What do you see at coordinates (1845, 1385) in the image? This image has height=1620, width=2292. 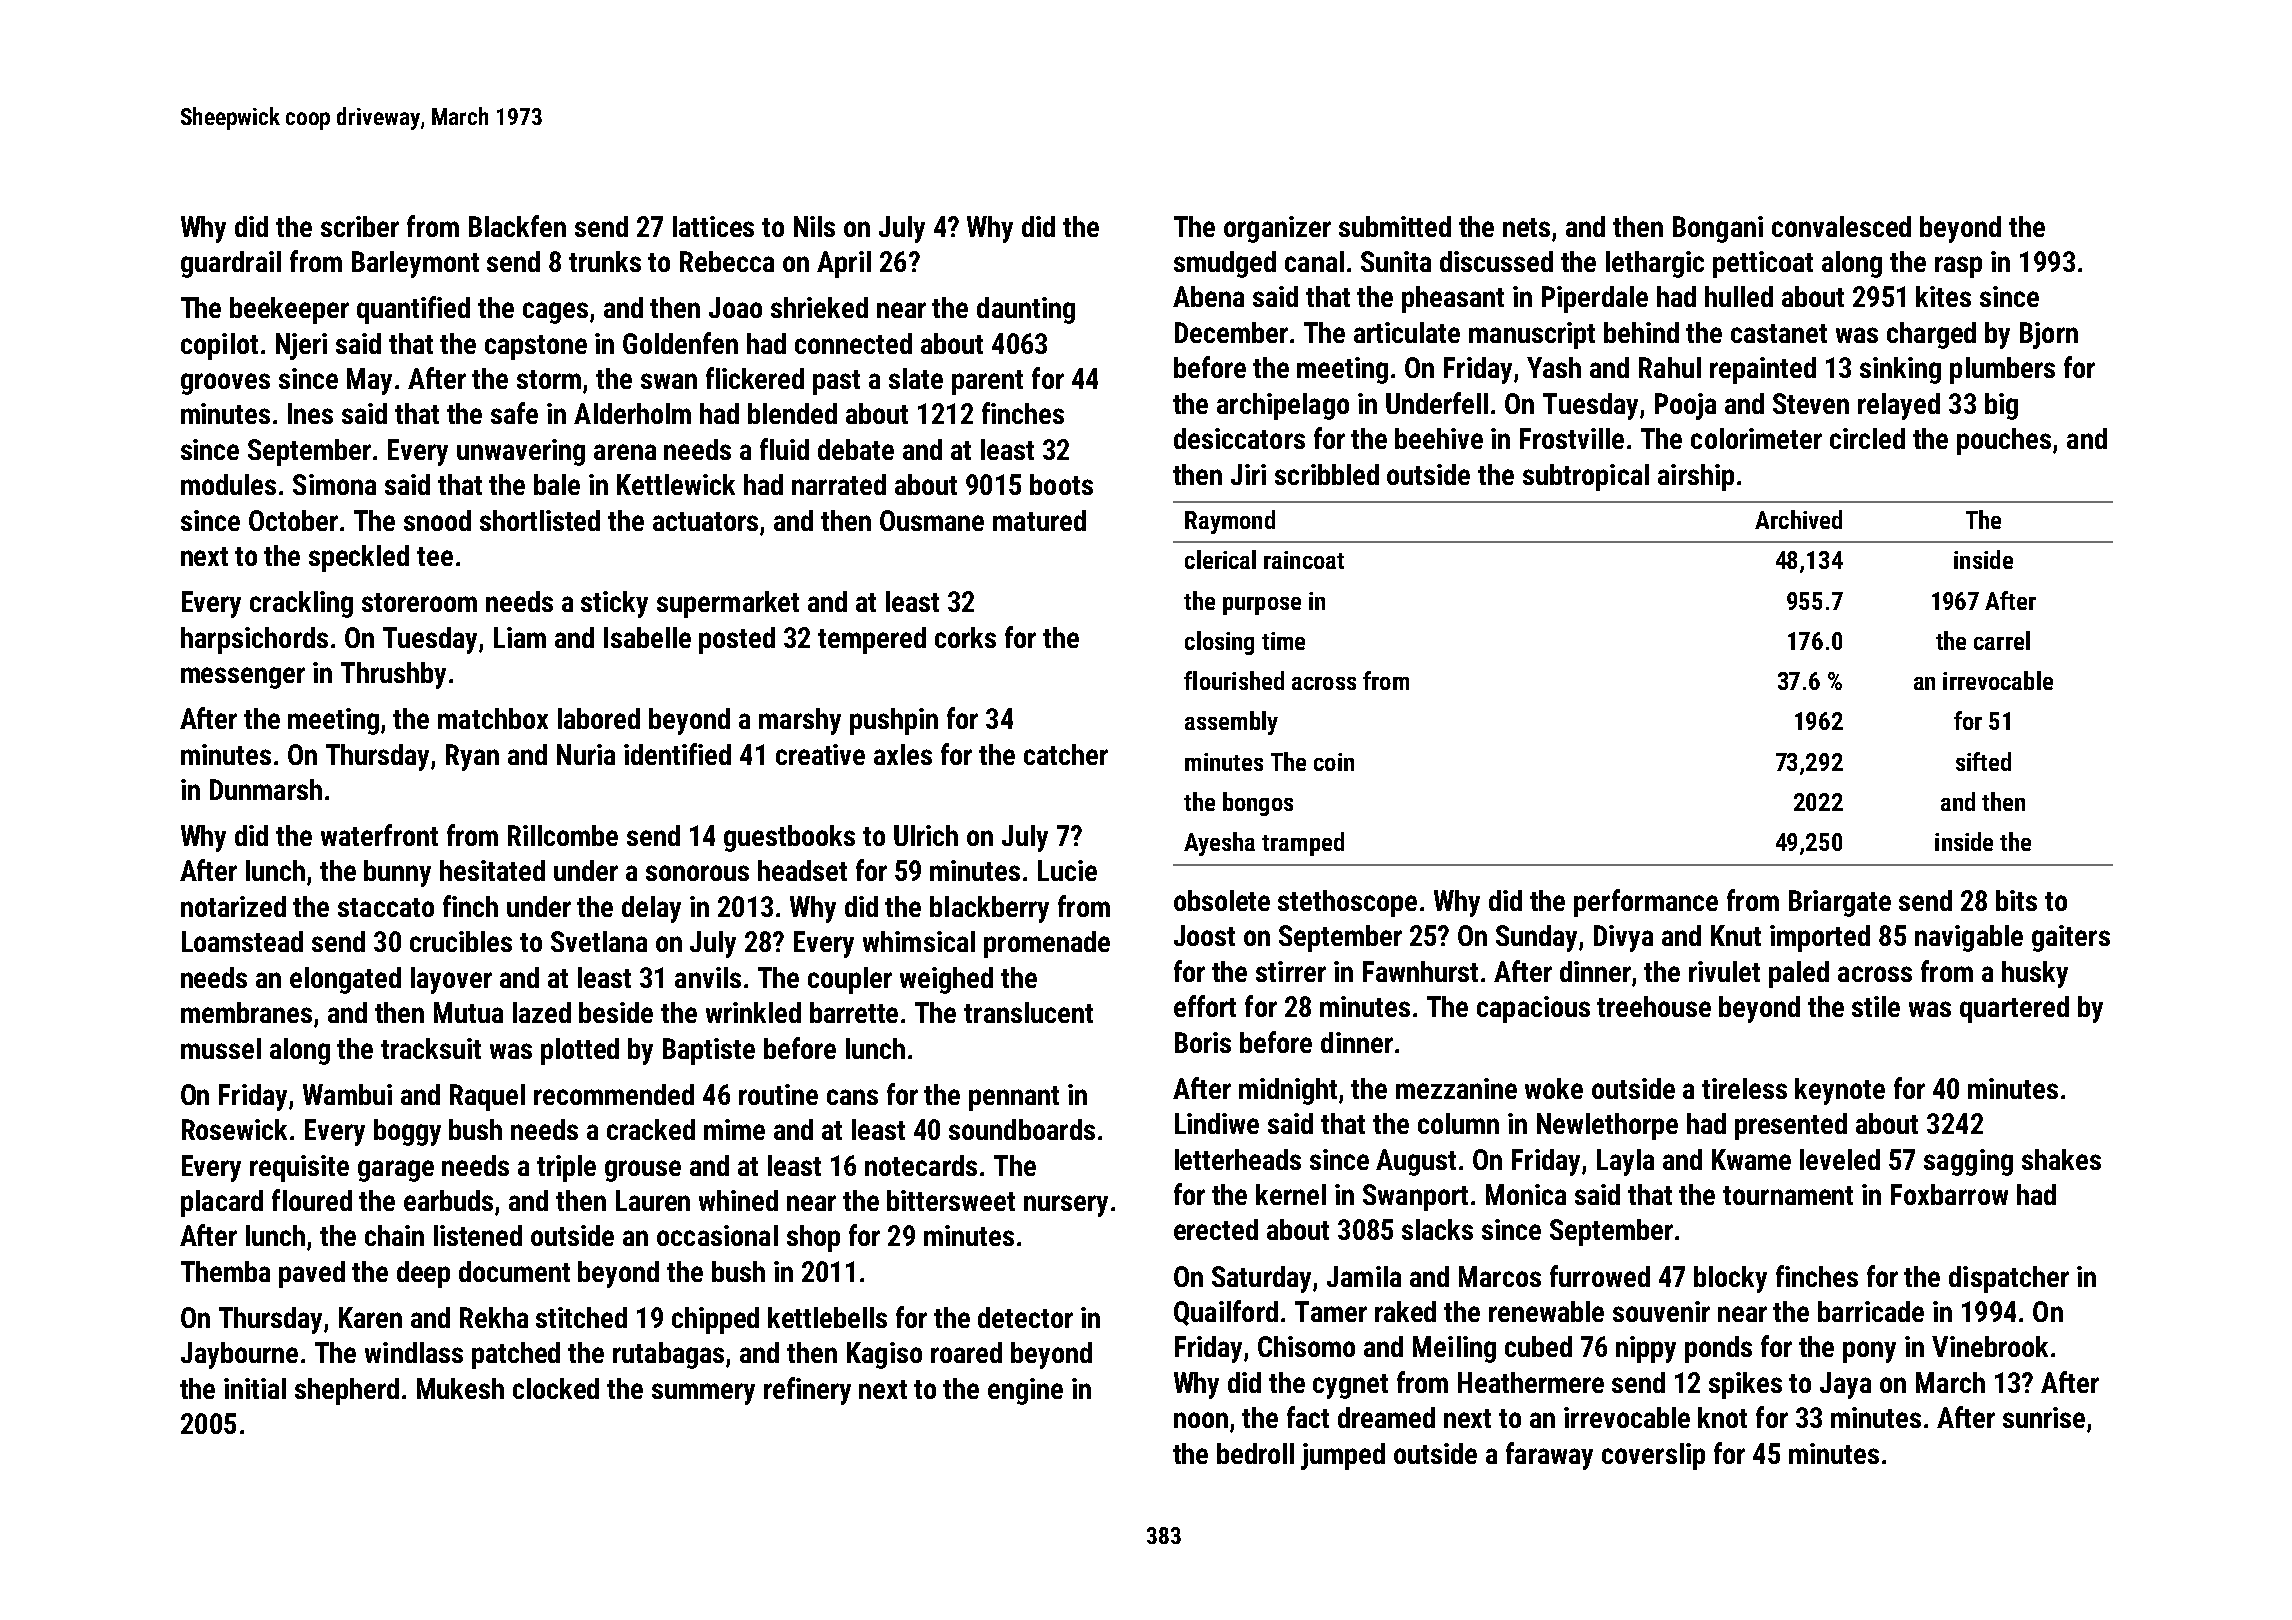 I see `Jaya` at bounding box center [1845, 1385].
